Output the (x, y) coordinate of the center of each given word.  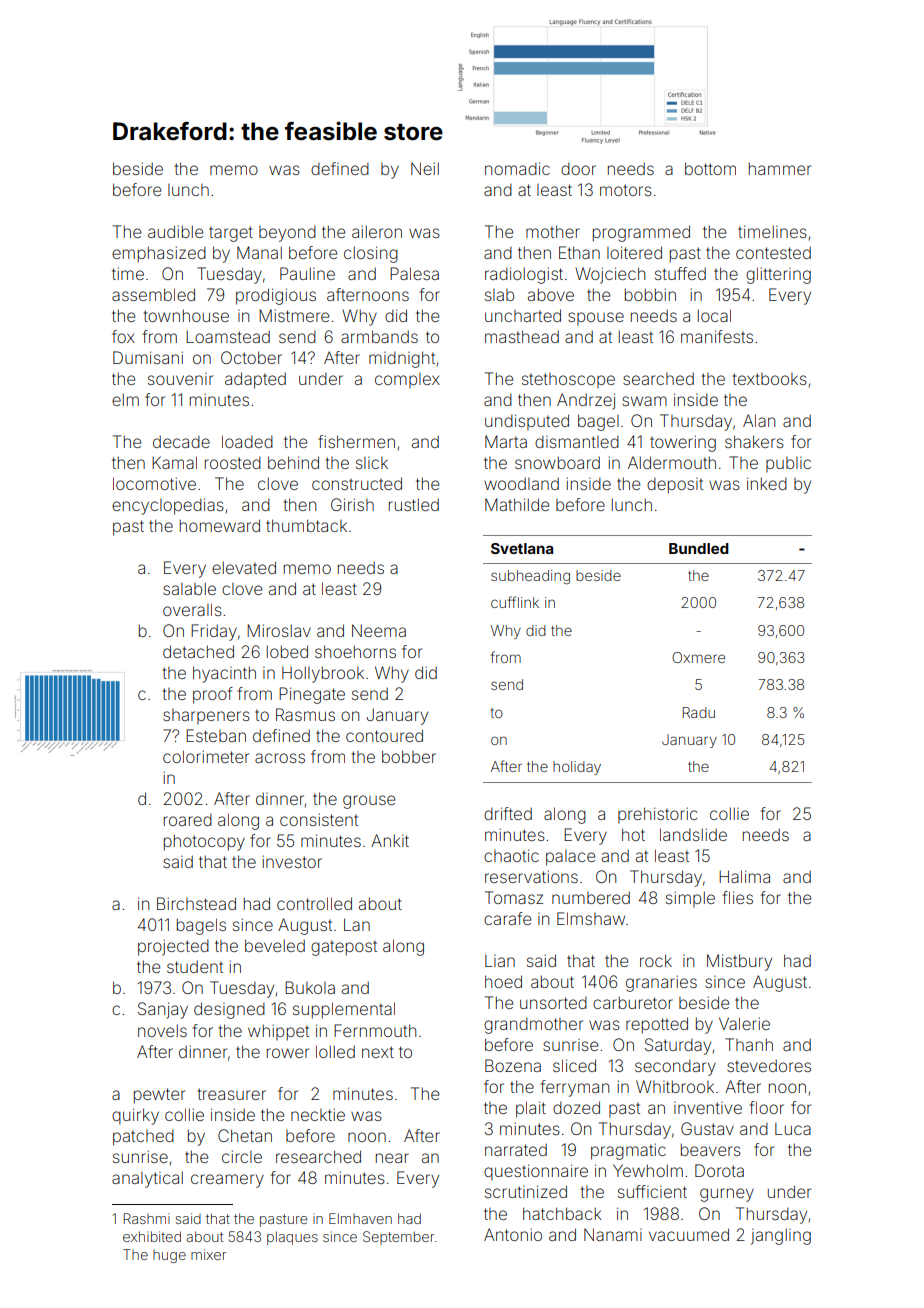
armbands (379, 336)
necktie (318, 1114)
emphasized (159, 254)
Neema (379, 630)
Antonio (513, 1234)
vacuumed (689, 1234)
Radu (699, 712)
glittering (778, 275)
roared (188, 820)
